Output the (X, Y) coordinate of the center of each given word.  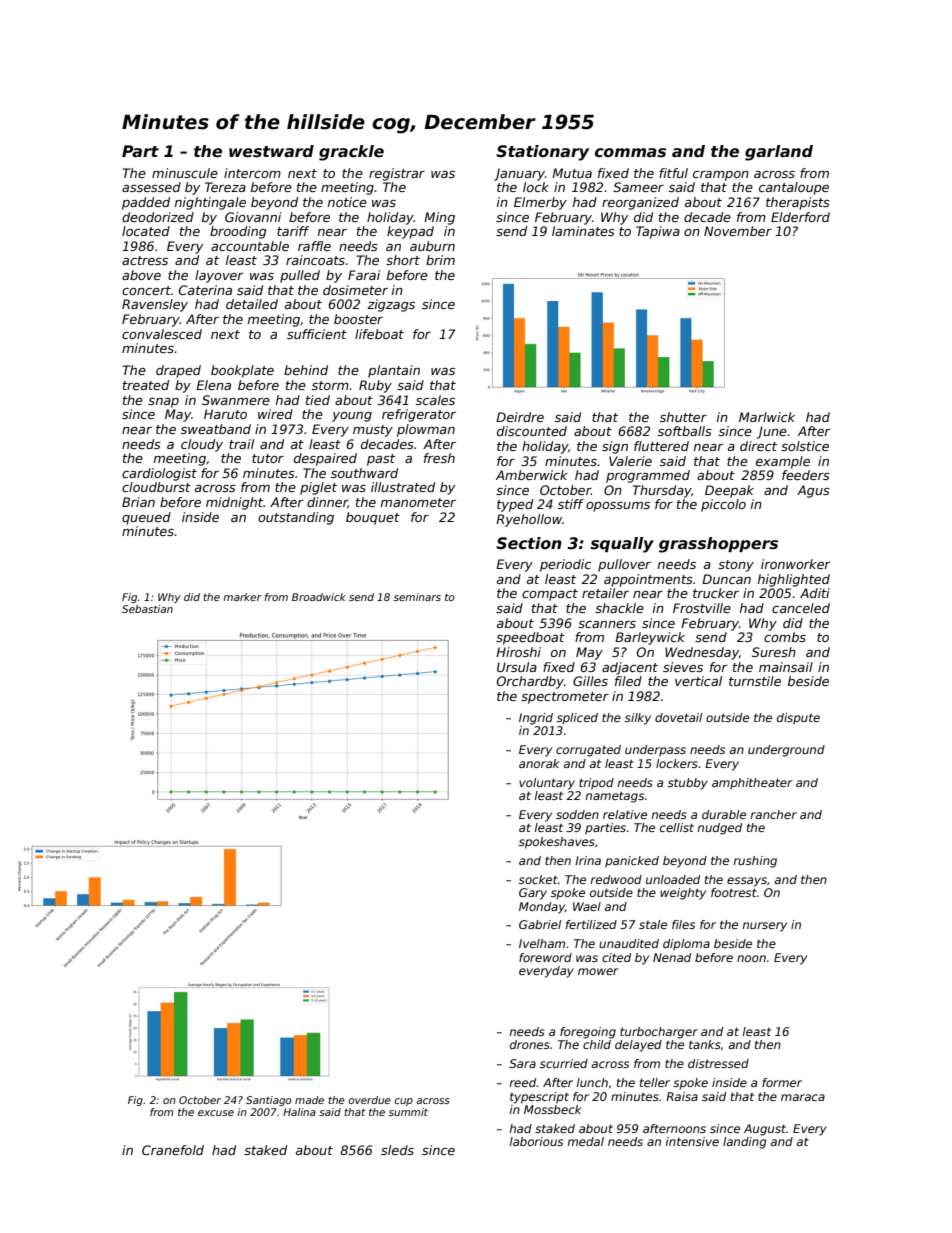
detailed (252, 304)
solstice (805, 446)
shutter (683, 417)
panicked (632, 862)
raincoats (316, 260)
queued (146, 518)
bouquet (373, 518)
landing (745, 1143)
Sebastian (147, 609)
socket (538, 879)
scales (435, 400)
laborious (536, 1141)
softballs (685, 431)
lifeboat (379, 334)
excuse (216, 1113)
